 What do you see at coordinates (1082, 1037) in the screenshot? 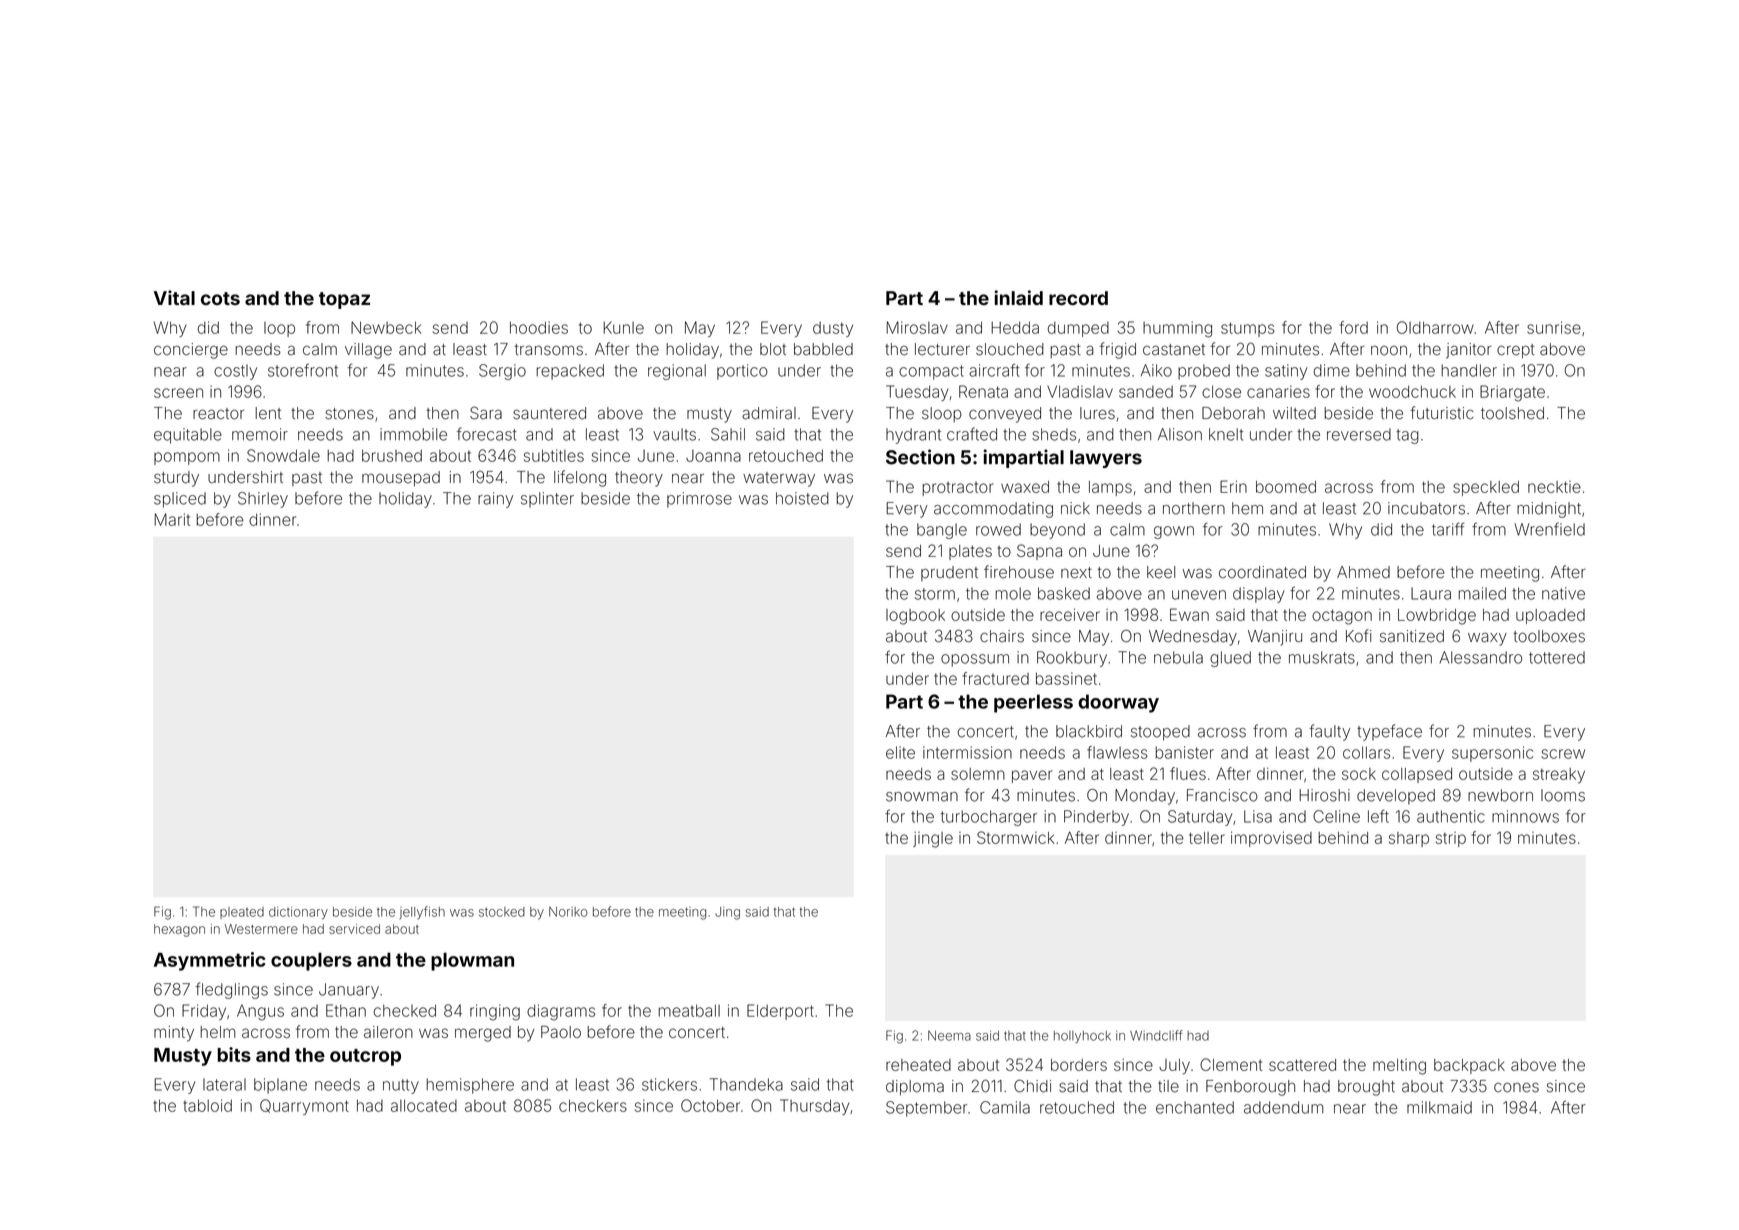
I see `hollyhock` at bounding box center [1082, 1037].
